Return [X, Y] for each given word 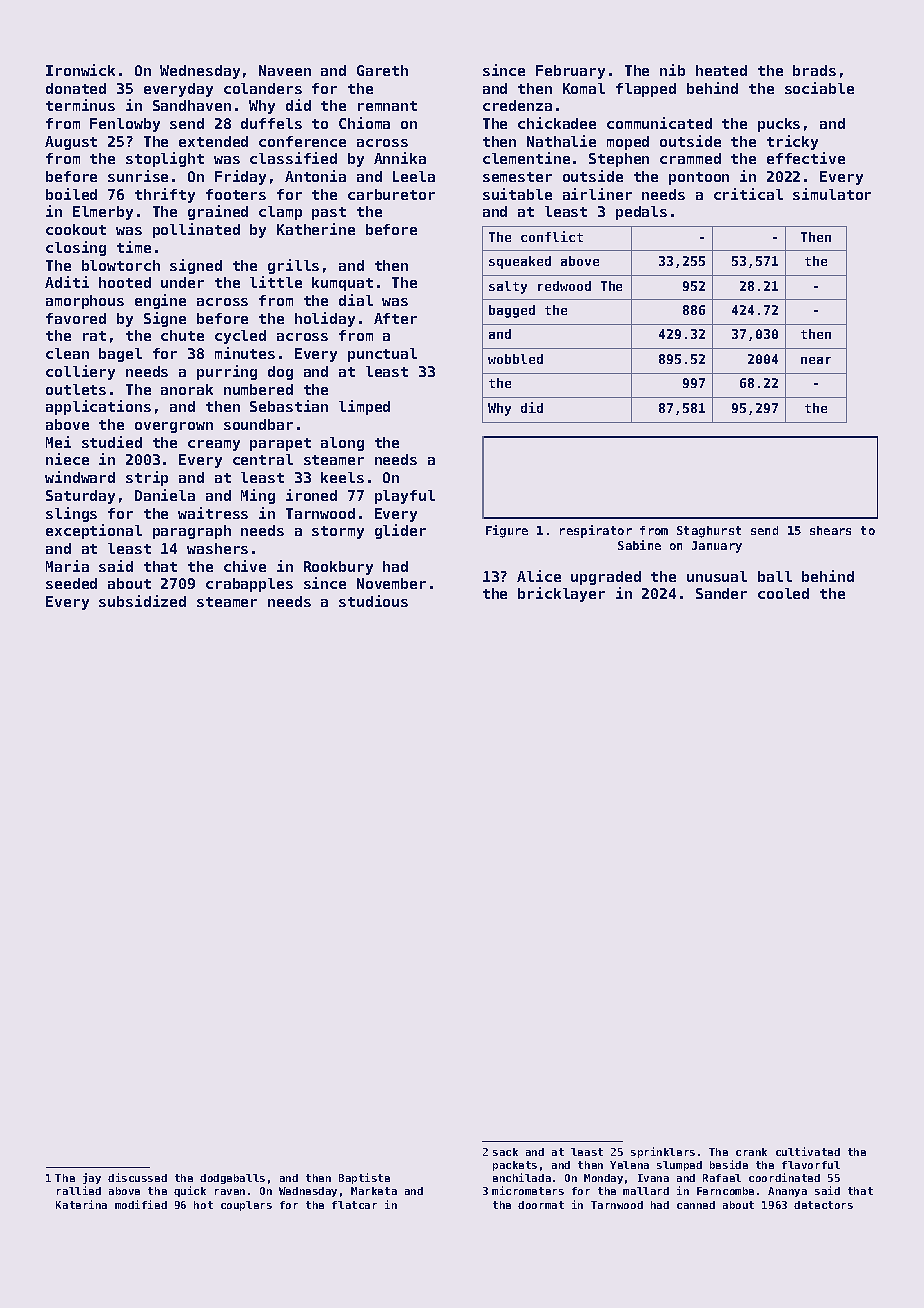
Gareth [382, 70]
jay [92, 1178]
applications [98, 407]
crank [751, 1152]
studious [373, 601]
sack [505, 1152]
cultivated [808, 1151]
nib [672, 70]
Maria [67, 566]
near [816, 360]
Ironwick [80, 70]
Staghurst [709, 532]
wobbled [515, 359]
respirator [596, 531]
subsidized [142, 601]
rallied [79, 1190]
